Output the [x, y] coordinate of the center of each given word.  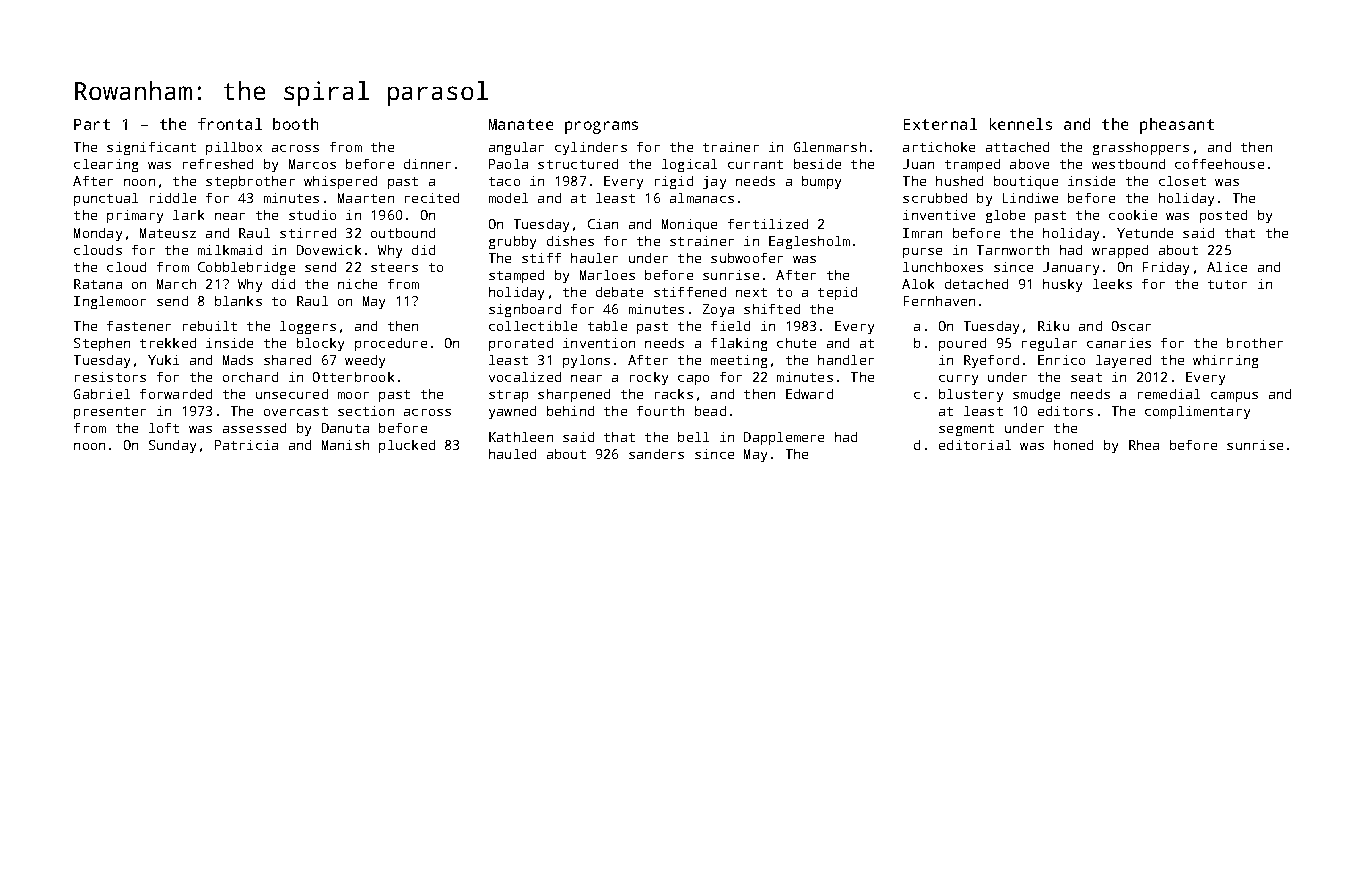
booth [295, 124]
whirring [1225, 361]
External [940, 124]
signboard [525, 310]
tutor [1227, 284]
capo [693, 380]
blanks [238, 301]
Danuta [345, 428]
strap [508, 396]
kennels [1021, 124]
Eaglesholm [809, 242]
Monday [98, 234]
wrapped [1120, 251]
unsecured [292, 394]
